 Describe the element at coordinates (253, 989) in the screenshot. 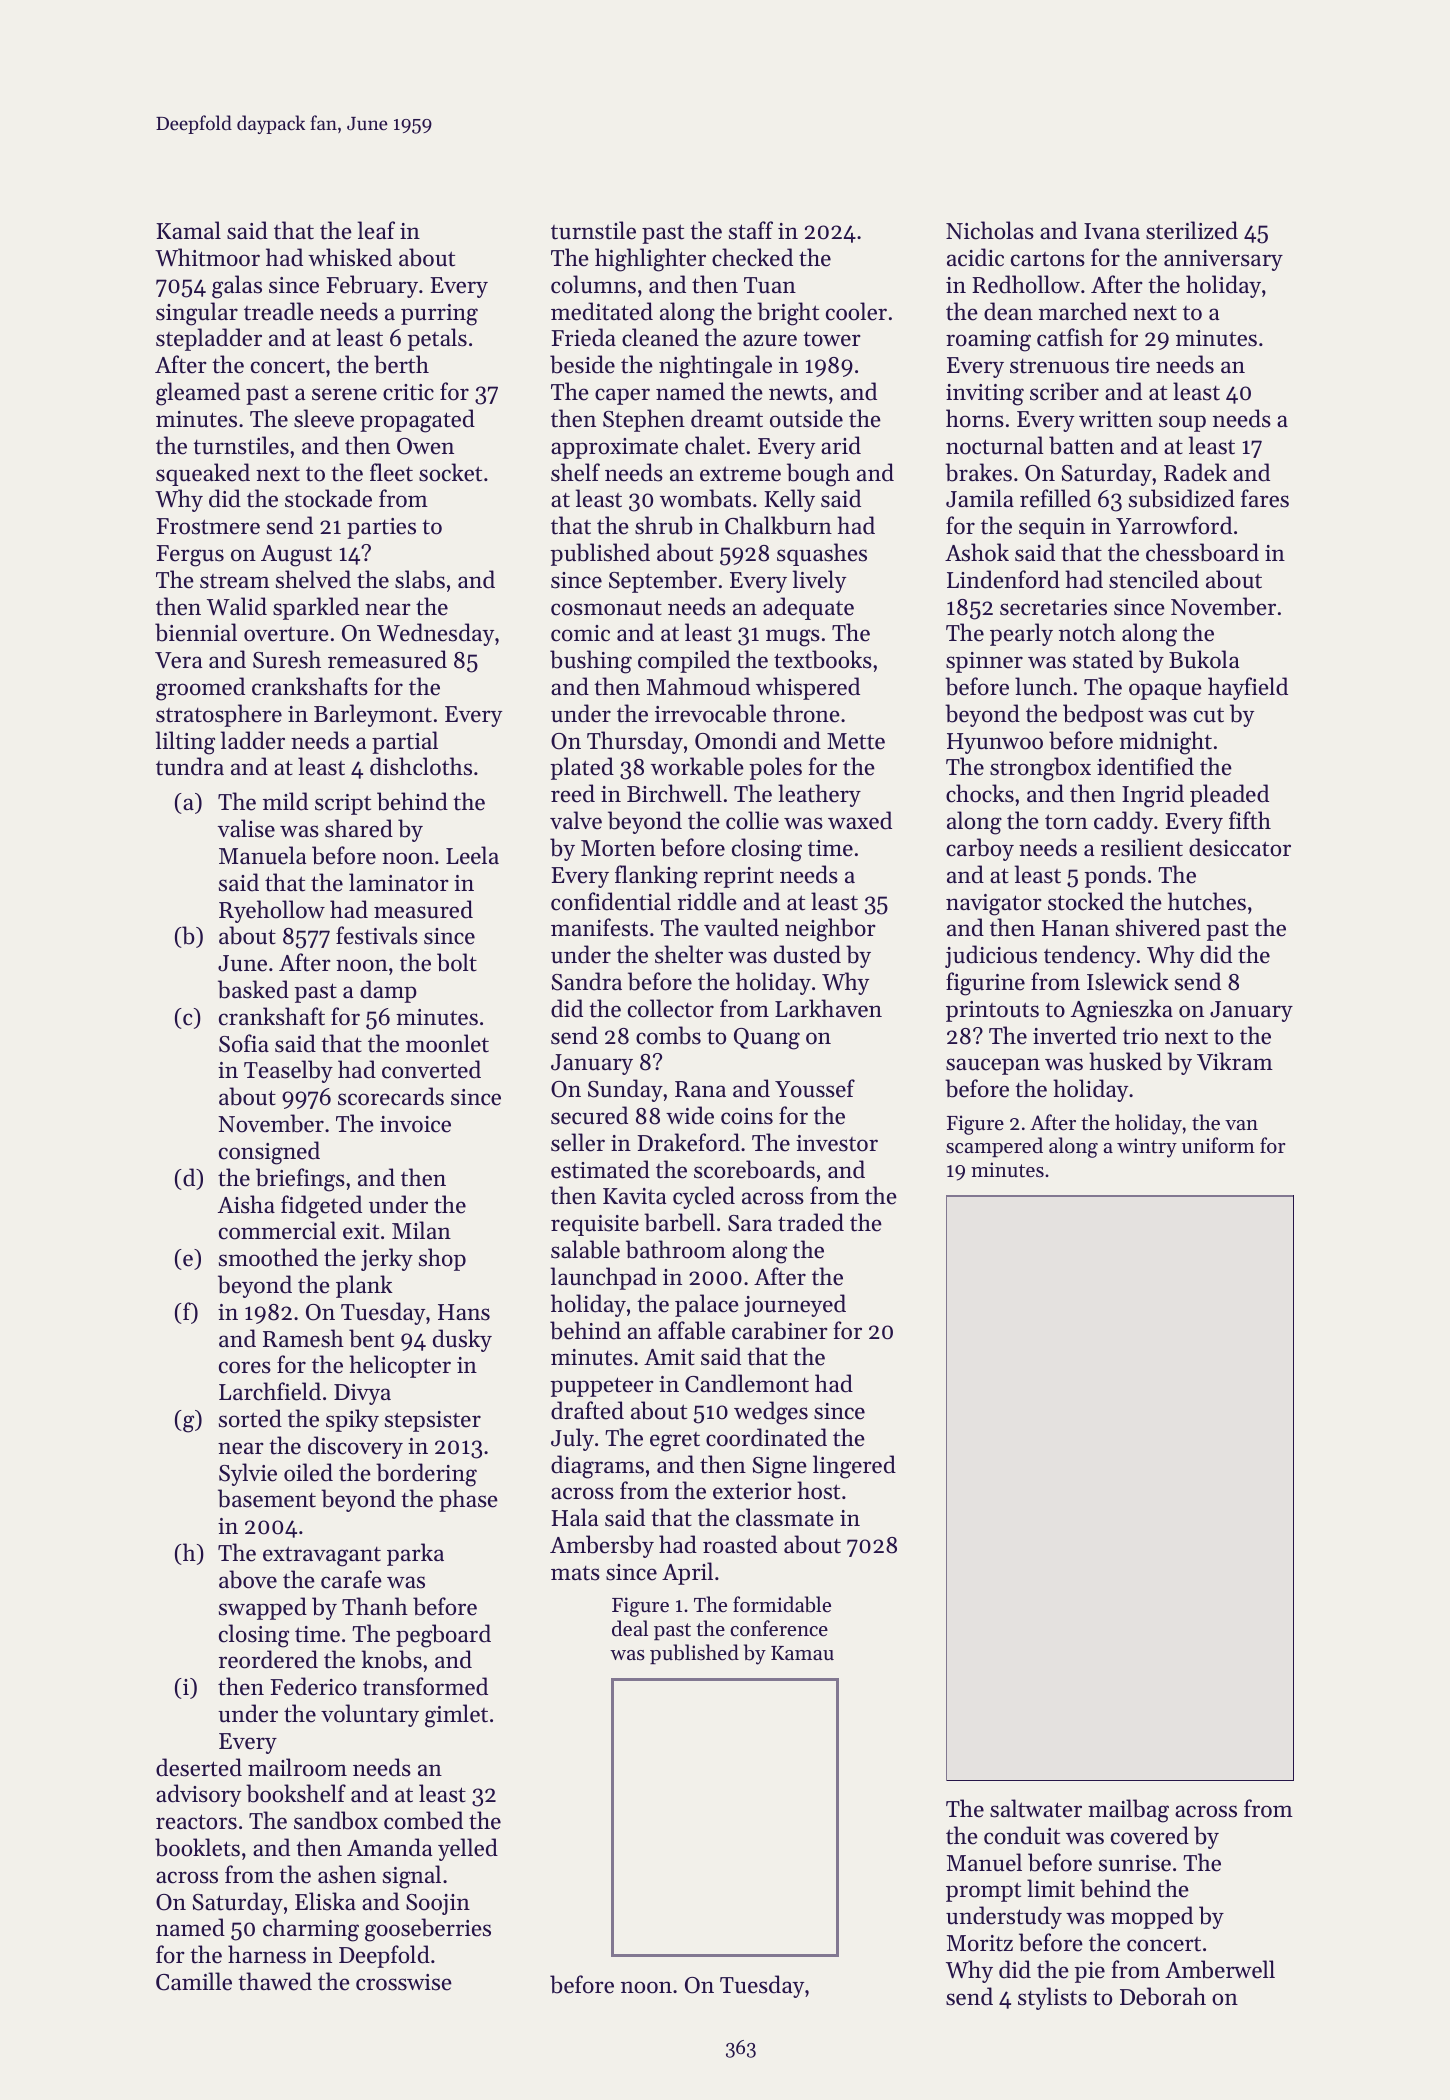

I see `basked` at that location.
